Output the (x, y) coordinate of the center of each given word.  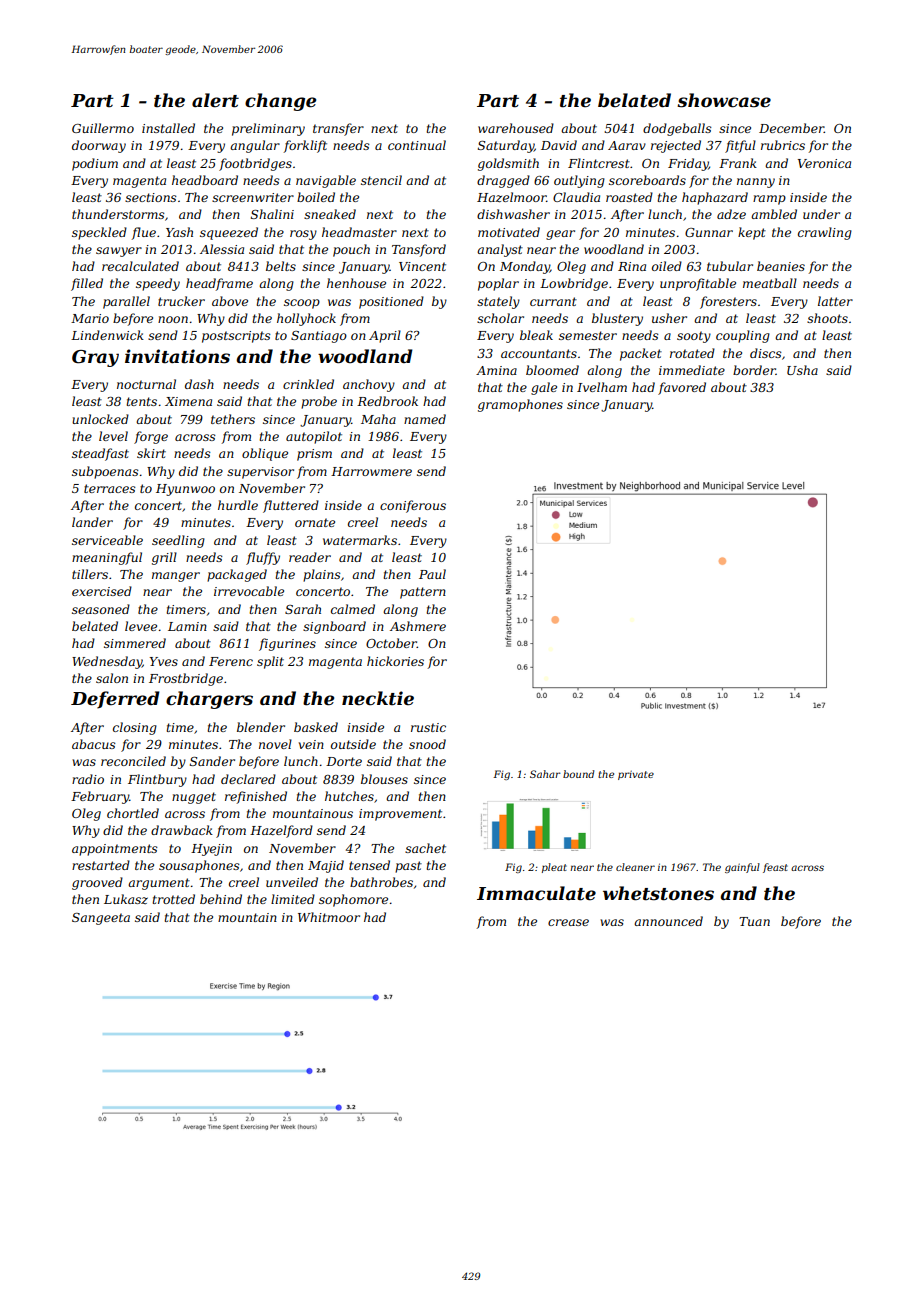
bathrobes (381, 882)
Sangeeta (101, 919)
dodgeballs (677, 129)
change (280, 102)
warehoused (516, 128)
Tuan (754, 921)
